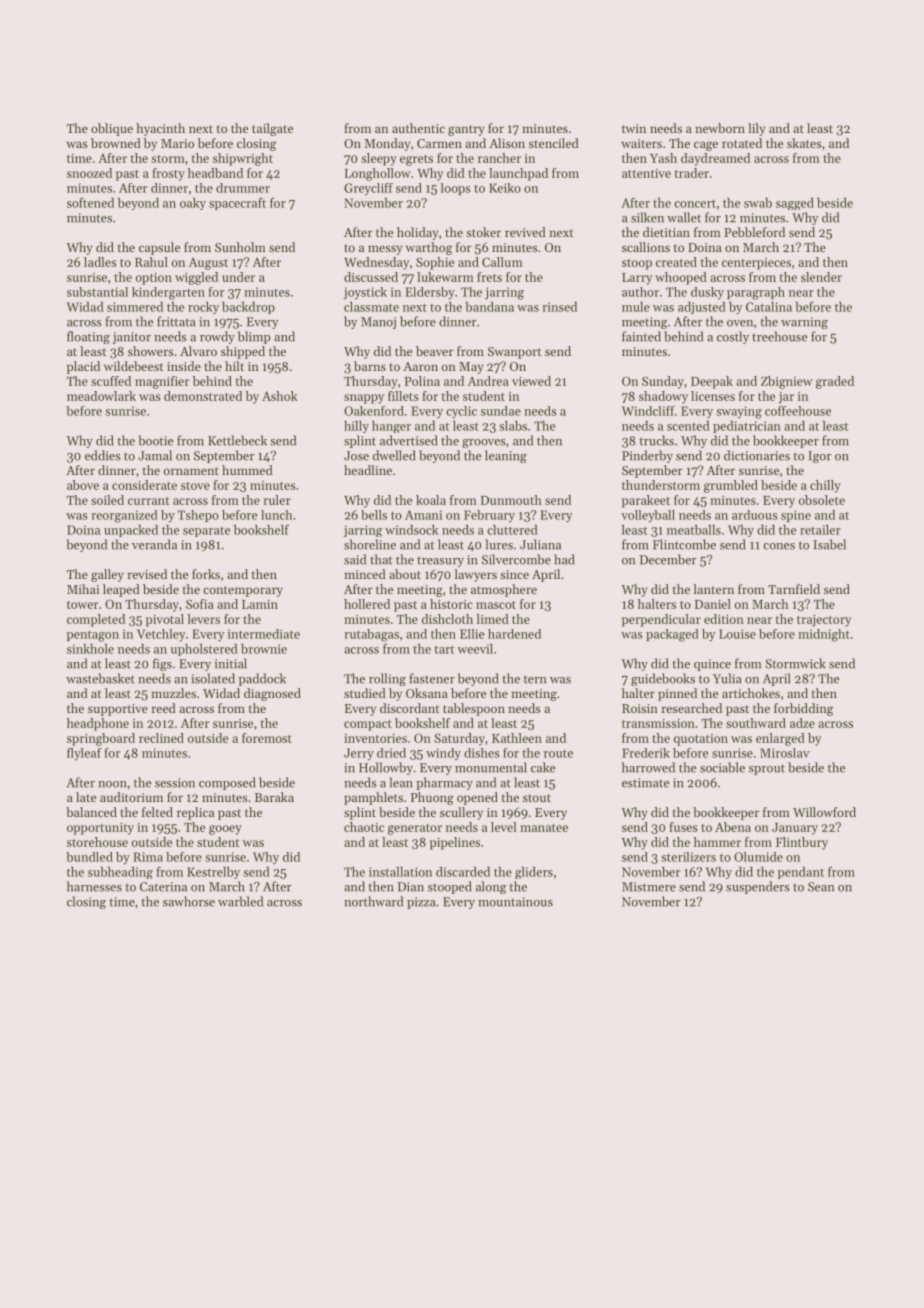 This image has height=1308, width=924. Describe the element at coordinates (203, 396) in the image. I see `demonstrated` at that location.
